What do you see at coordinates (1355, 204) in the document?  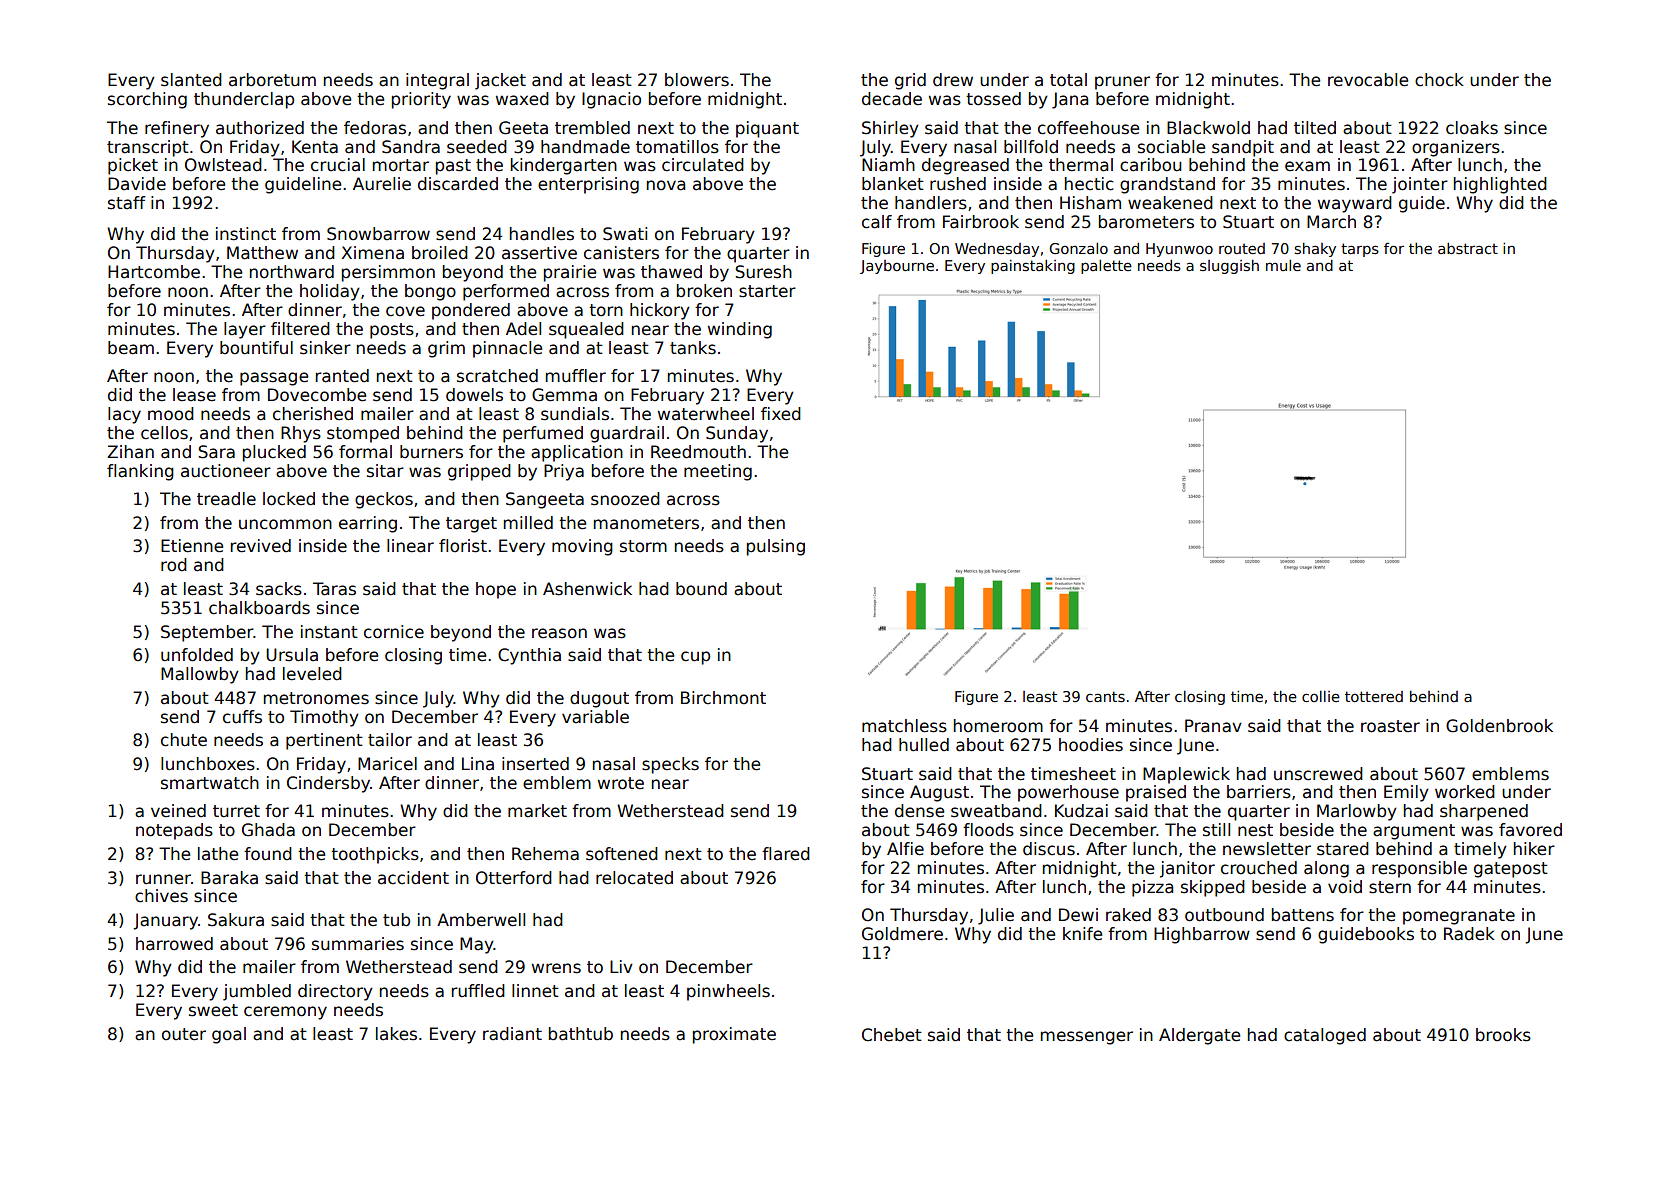 I see `wayward` at bounding box center [1355, 204].
